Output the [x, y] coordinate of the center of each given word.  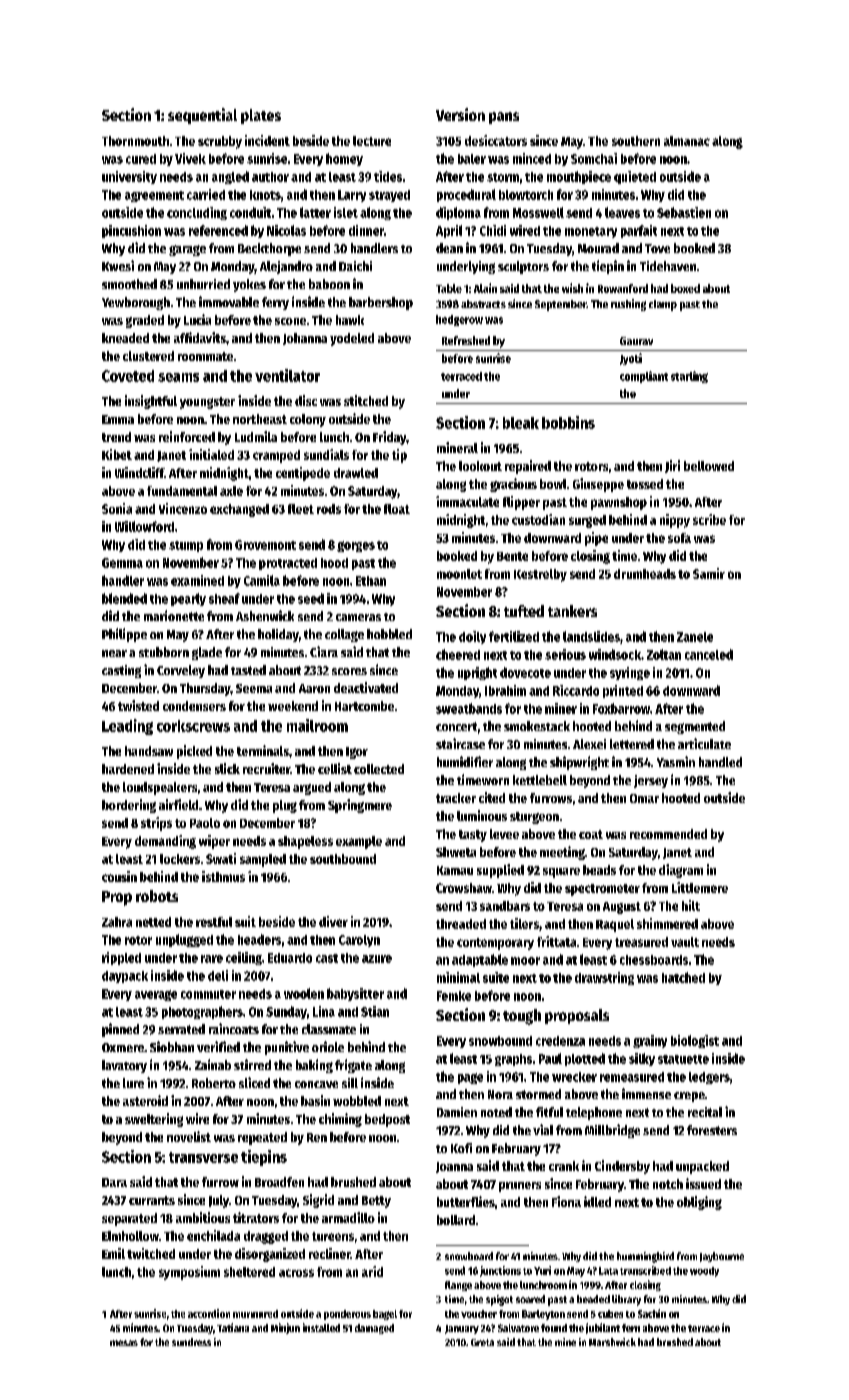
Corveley [181, 671]
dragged [266, 1237]
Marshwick [612, 1342]
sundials [326, 454]
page [470, 1078]
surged [587, 521]
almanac [687, 141]
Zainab [213, 1064]
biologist [695, 1041]
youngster [207, 403]
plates [261, 116]
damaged [374, 1329]
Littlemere [700, 887]
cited [492, 797]
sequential [202, 116]
